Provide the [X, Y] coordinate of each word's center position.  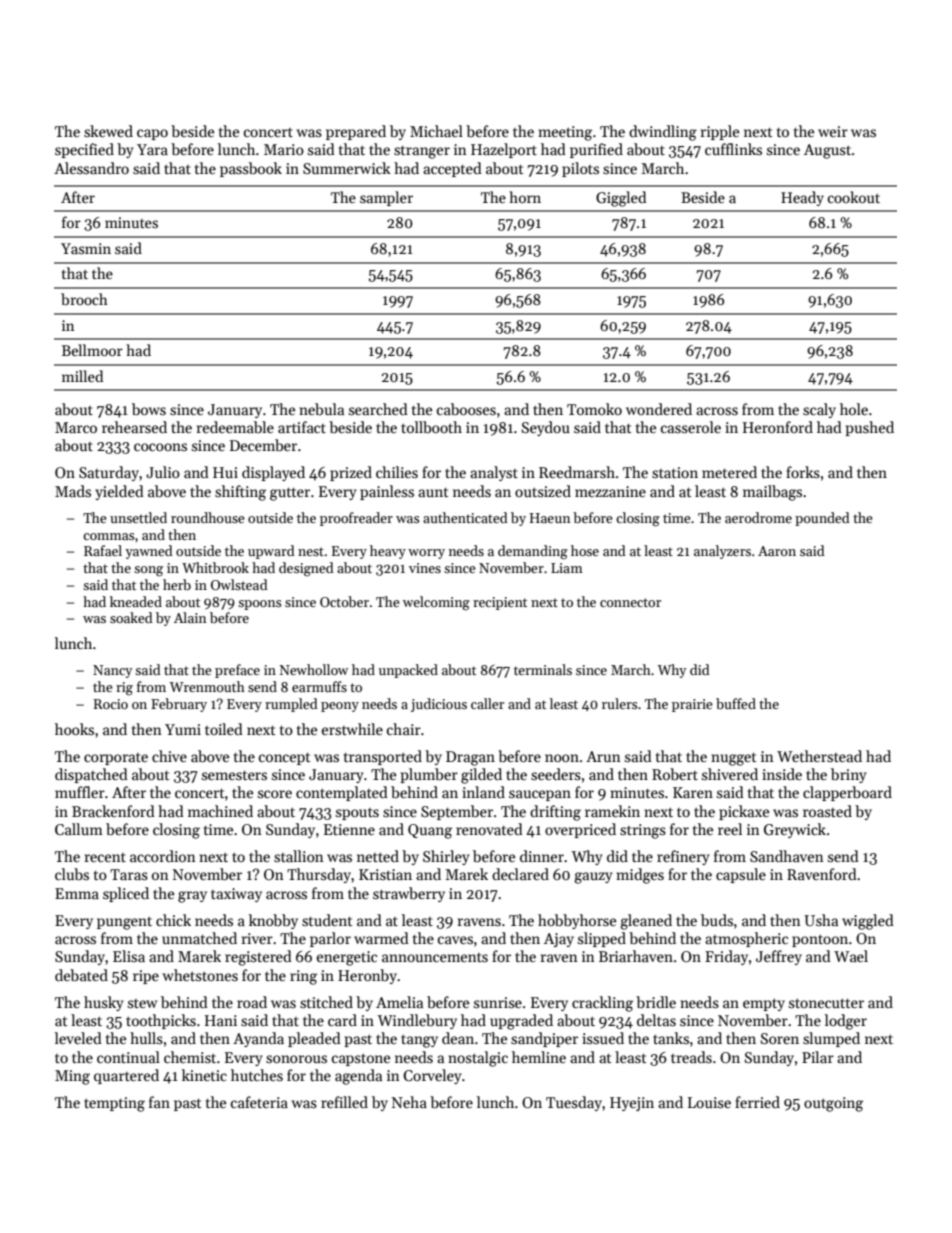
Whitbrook [215, 567]
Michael [436, 131]
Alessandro [91, 168]
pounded [822, 519]
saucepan [540, 795]
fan [159, 1102]
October [344, 601]
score [275, 794]
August [827, 151]
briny [849, 775]
